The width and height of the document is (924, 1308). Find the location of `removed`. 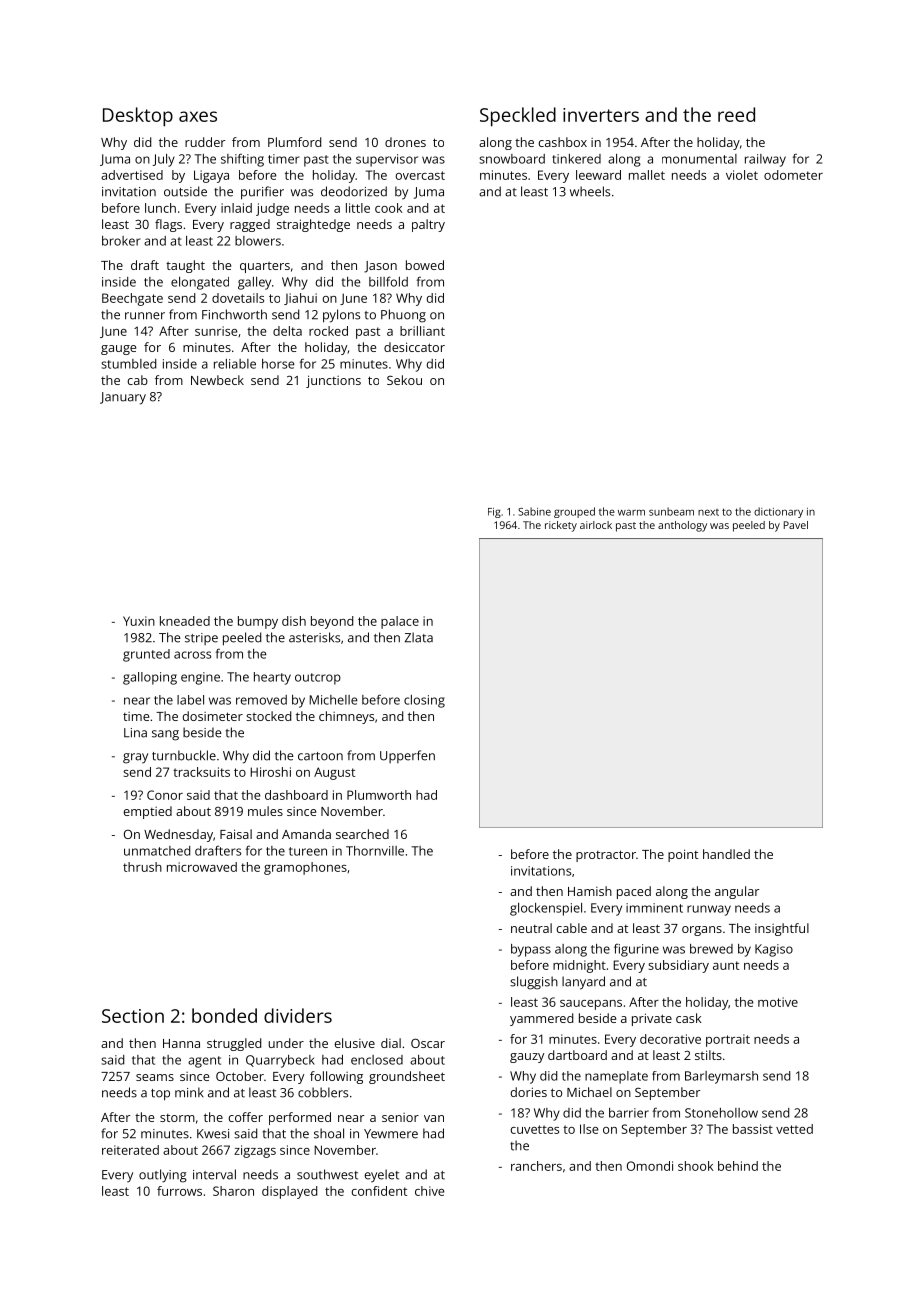

removed is located at coordinates (261, 700).
